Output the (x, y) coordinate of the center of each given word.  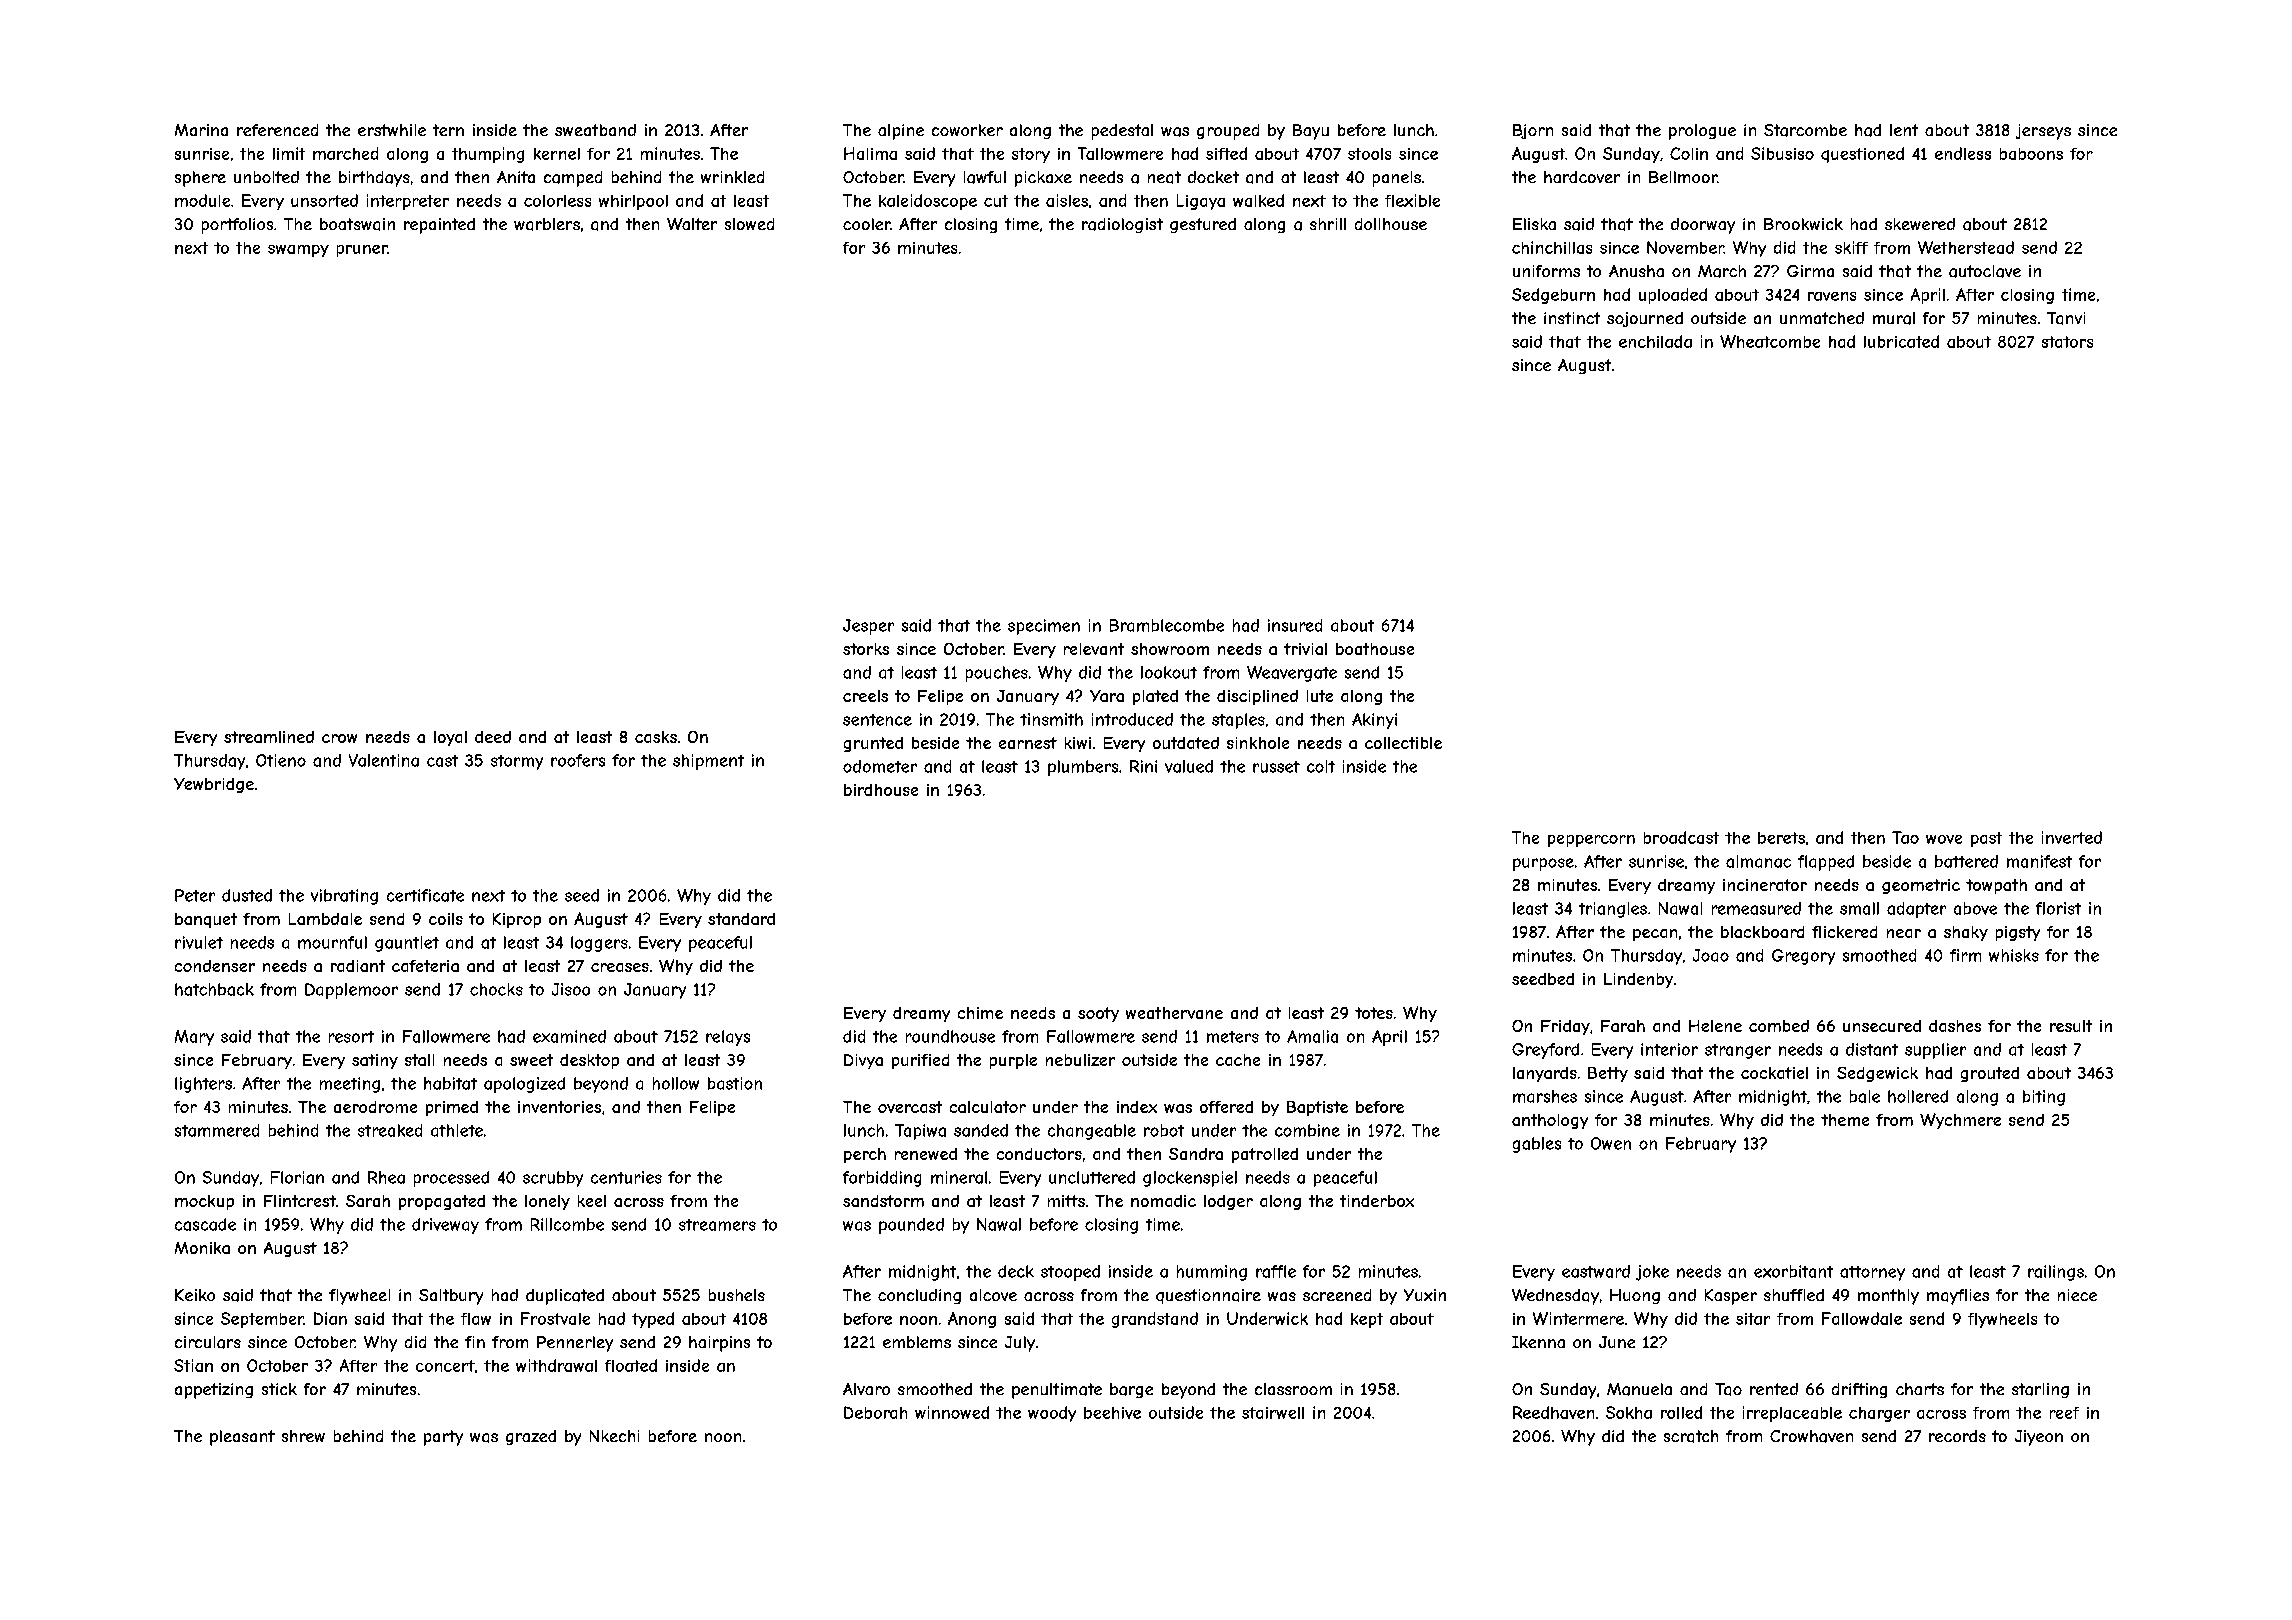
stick (279, 1389)
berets (1781, 838)
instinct (1572, 318)
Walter (692, 224)
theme (1845, 1120)
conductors (1039, 1154)
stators (2067, 342)
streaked (390, 1130)
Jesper (868, 627)
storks (866, 649)
